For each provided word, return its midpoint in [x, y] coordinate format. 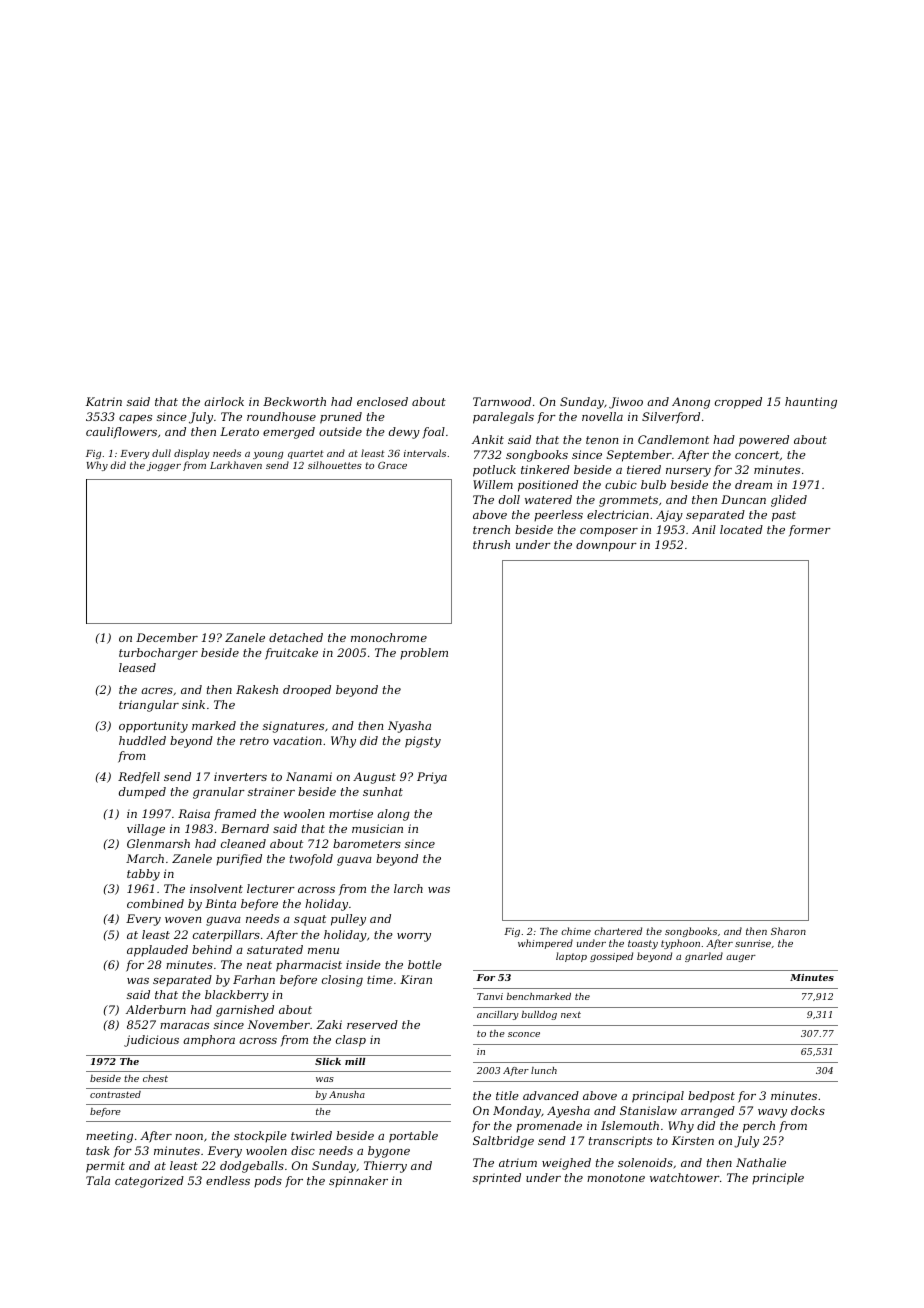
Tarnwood [502, 401]
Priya [432, 778]
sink [193, 704]
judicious [151, 1041]
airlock [224, 401]
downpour [606, 546]
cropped [738, 403]
